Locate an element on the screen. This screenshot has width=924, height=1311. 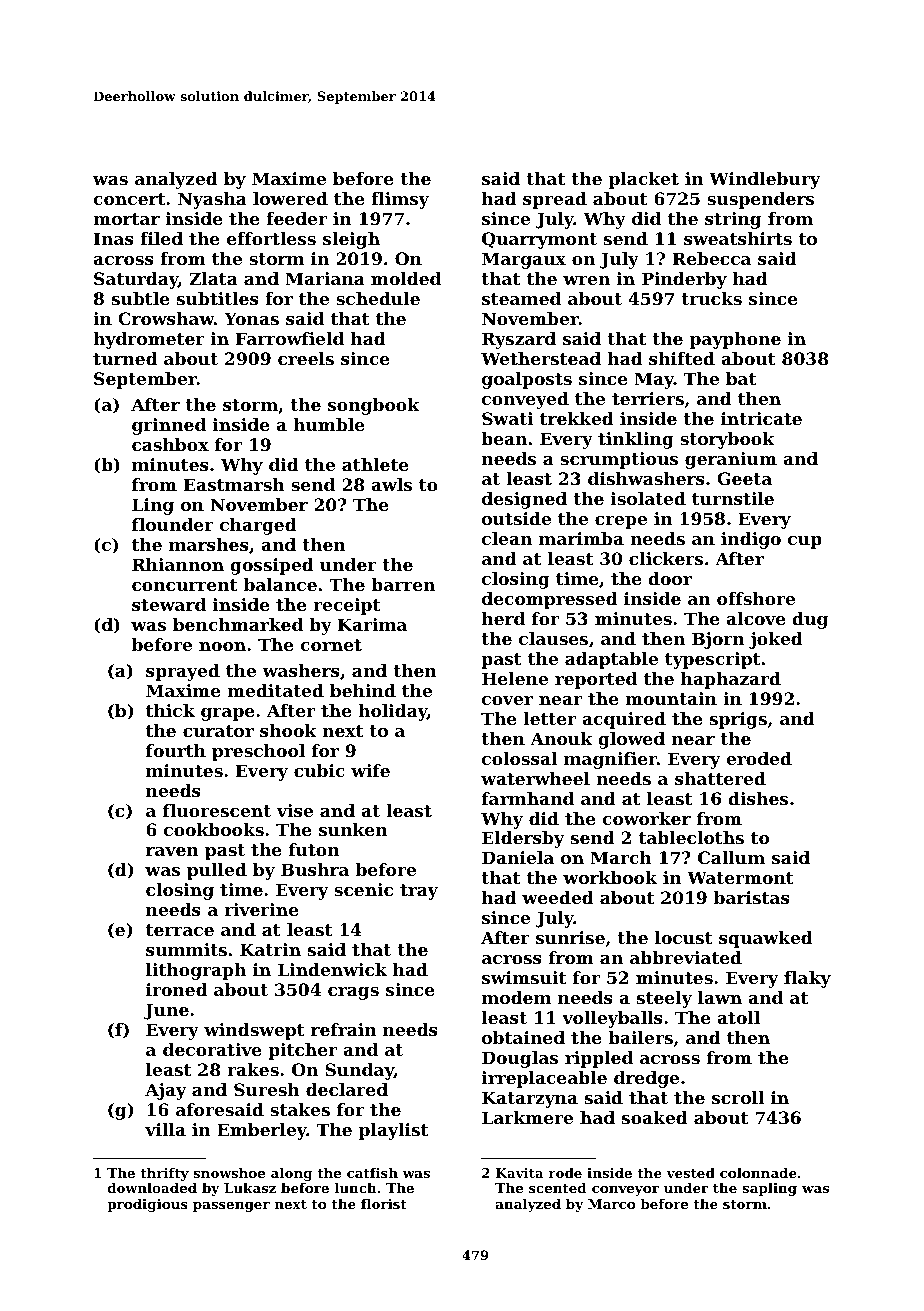
Quarrymont is located at coordinates (539, 240).
